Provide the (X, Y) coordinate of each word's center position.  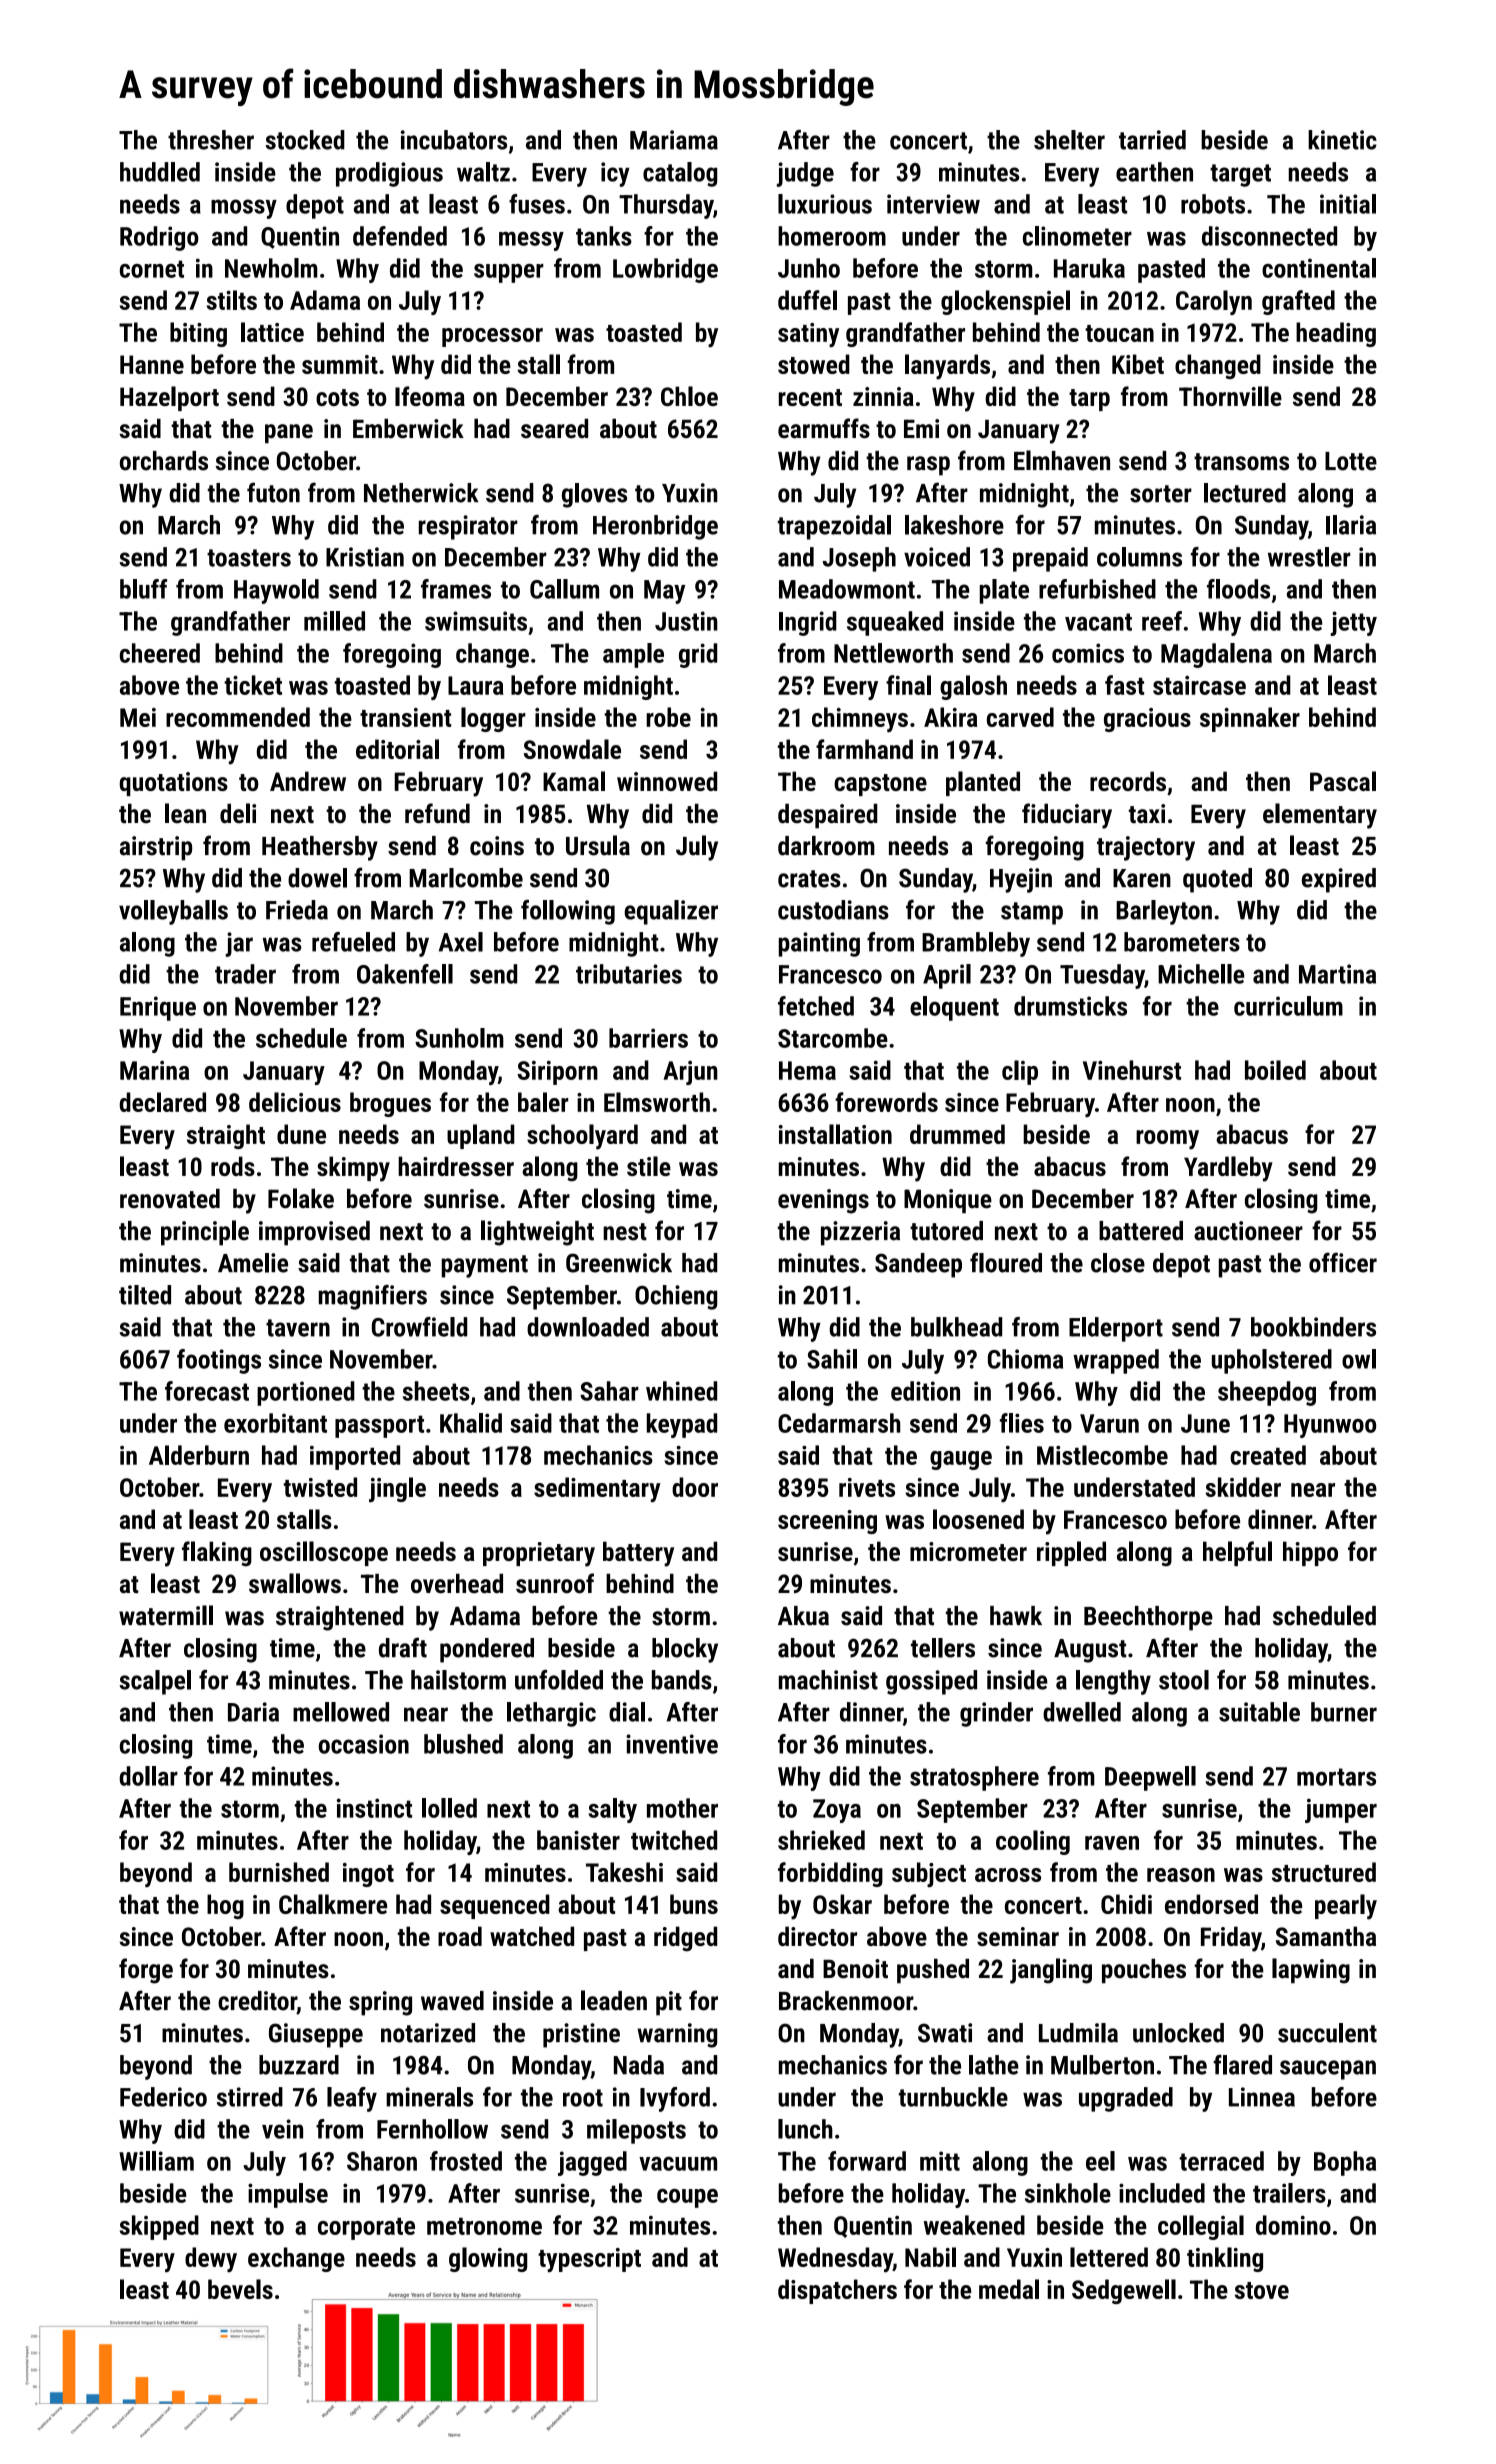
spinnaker (1250, 719)
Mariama (674, 140)
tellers (943, 1648)
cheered (160, 653)
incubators (454, 140)
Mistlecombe (1102, 1455)
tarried (1152, 140)
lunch (805, 2129)
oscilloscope (324, 1553)
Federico (163, 2097)
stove (1262, 2290)
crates (809, 879)
